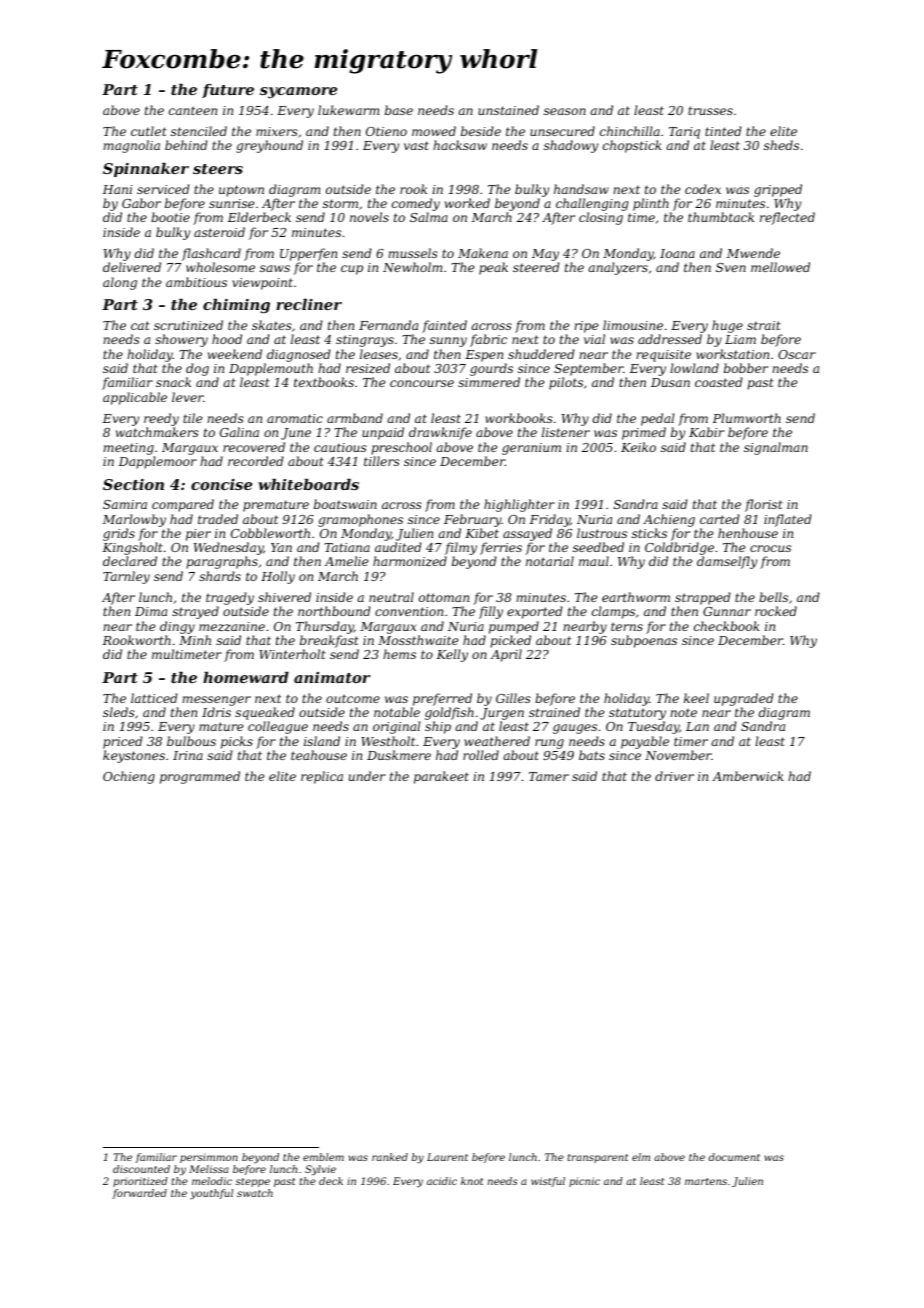 This screenshot has width=924, height=1308. What do you see at coordinates (281, 547) in the screenshot?
I see `Yan` at bounding box center [281, 547].
